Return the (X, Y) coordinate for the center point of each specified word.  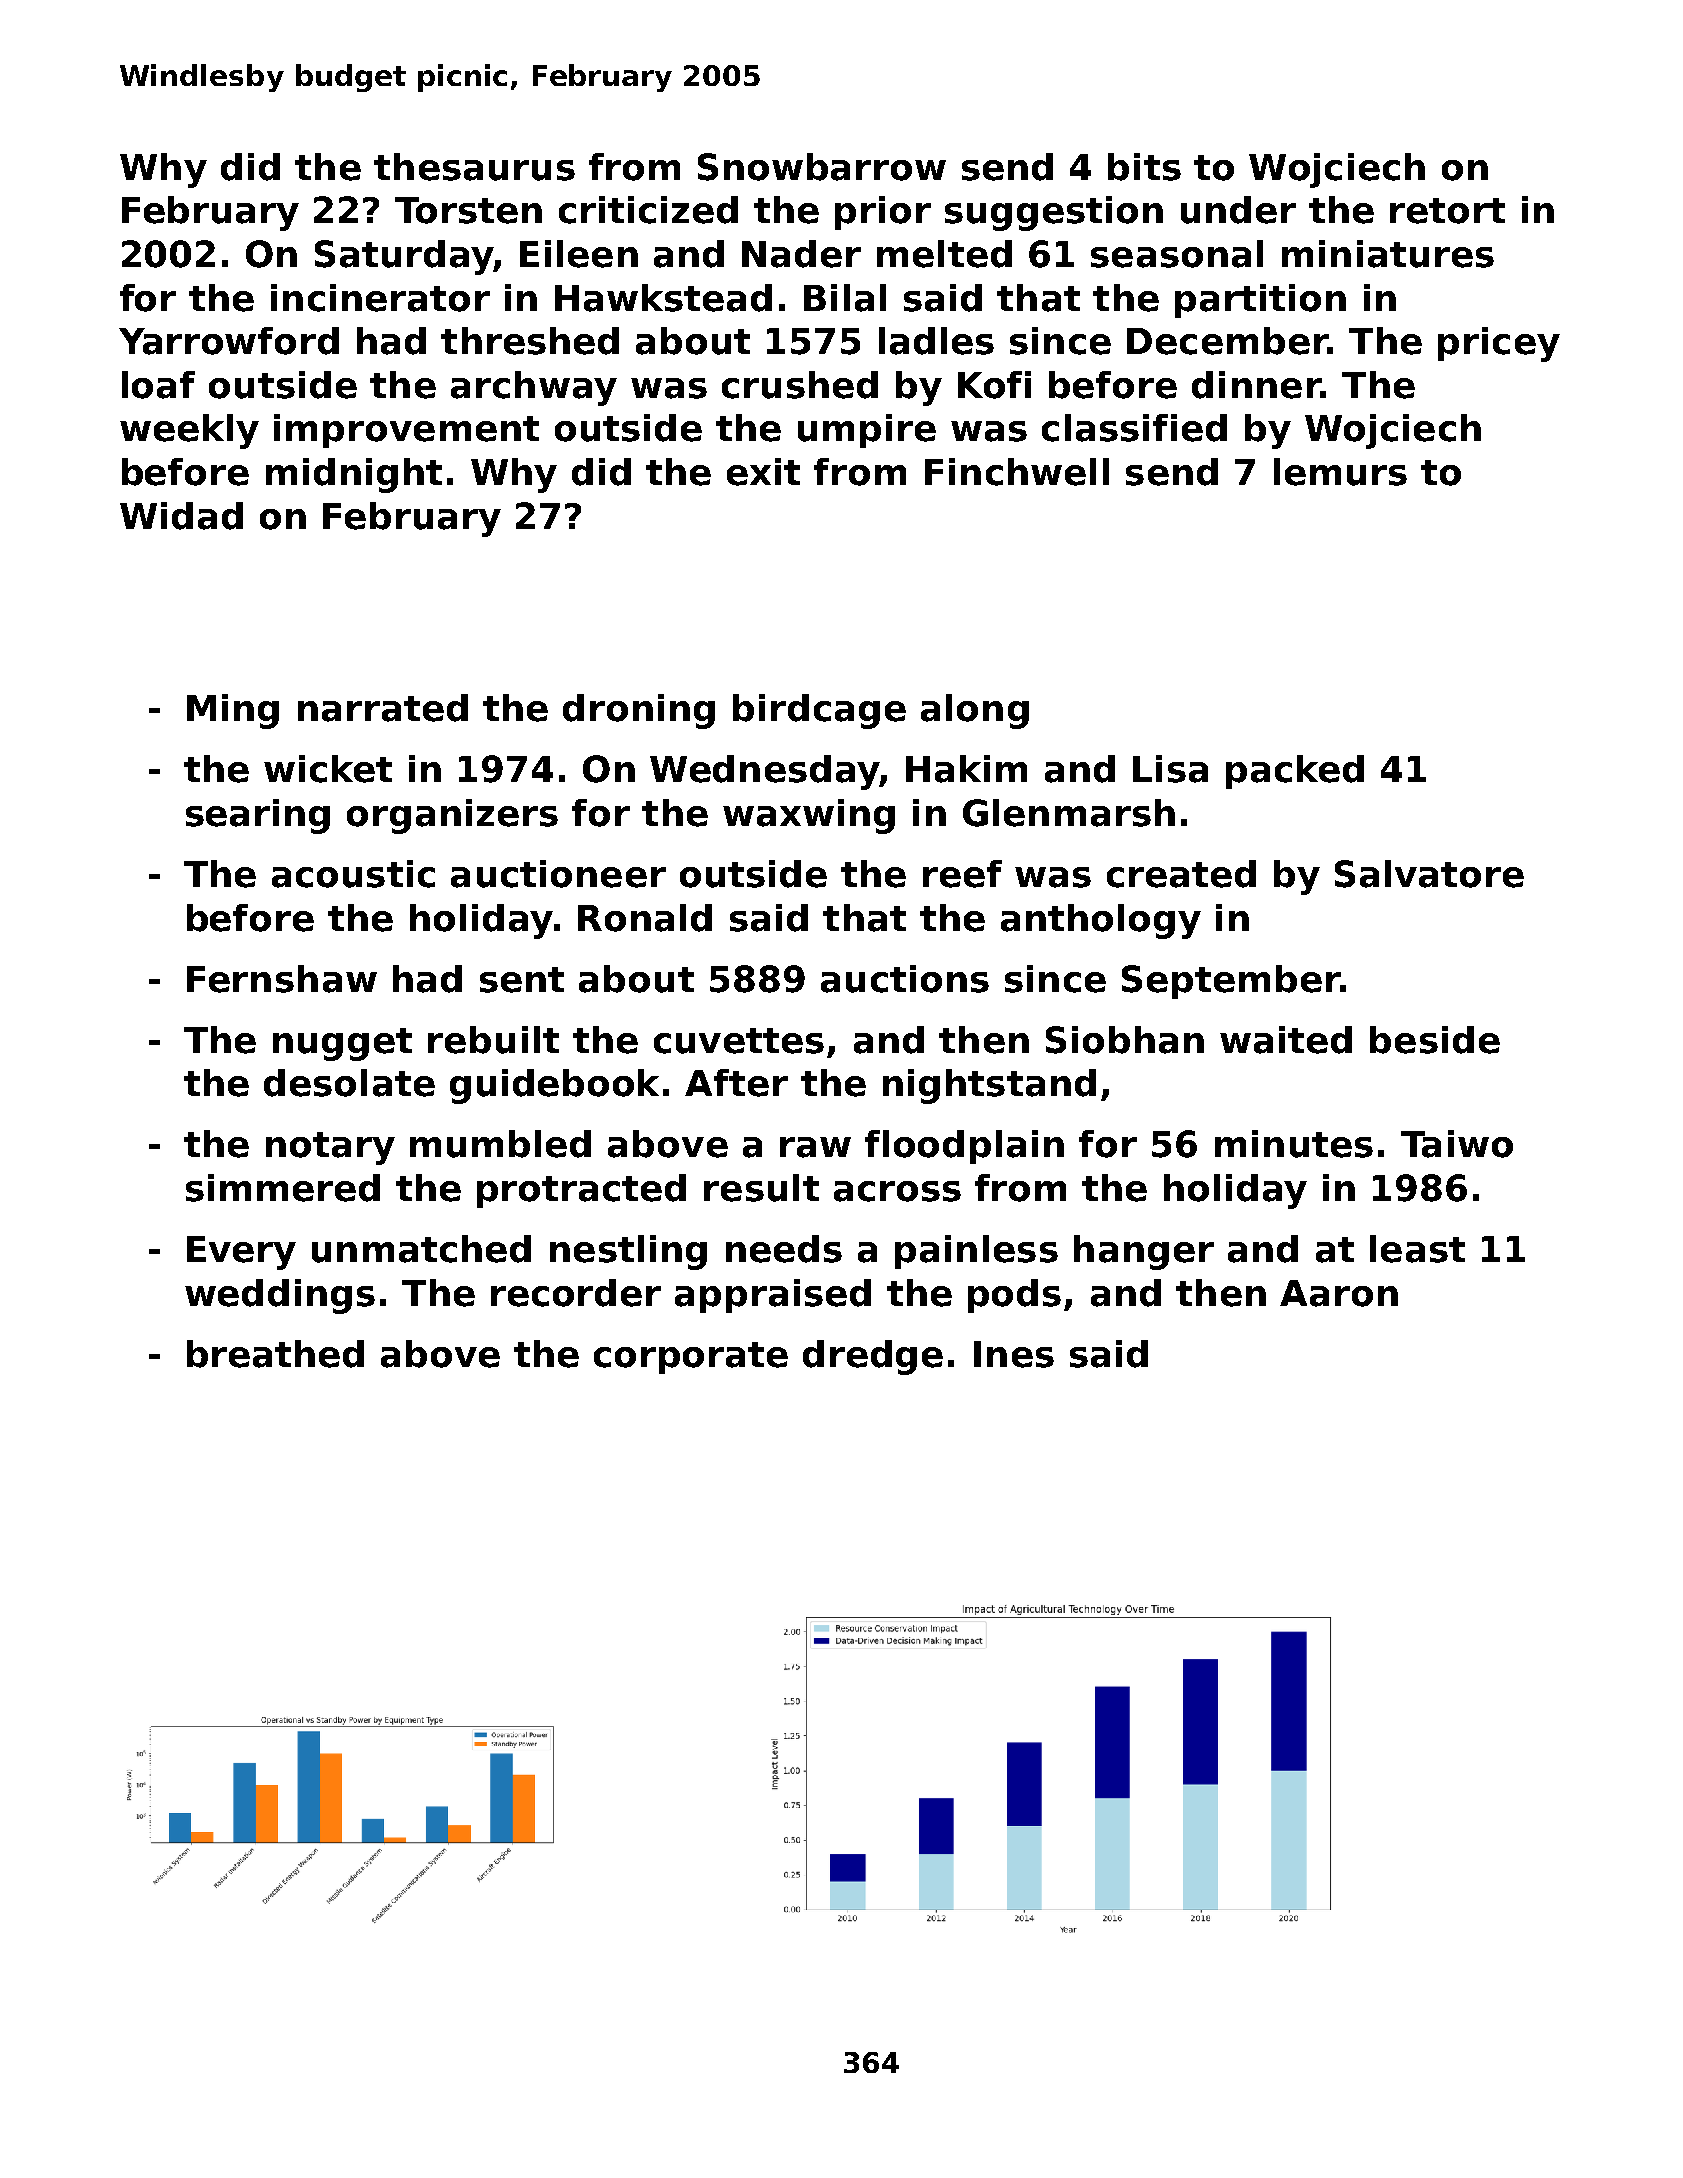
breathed (275, 1354)
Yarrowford (229, 341)
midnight (354, 475)
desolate (349, 1083)
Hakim (966, 769)
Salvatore (1429, 874)
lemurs (1340, 472)
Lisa (1170, 769)
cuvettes (739, 1041)
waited (1286, 1040)
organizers (452, 816)
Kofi (994, 385)
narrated (383, 708)
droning (639, 711)
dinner (1256, 385)
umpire (867, 431)
